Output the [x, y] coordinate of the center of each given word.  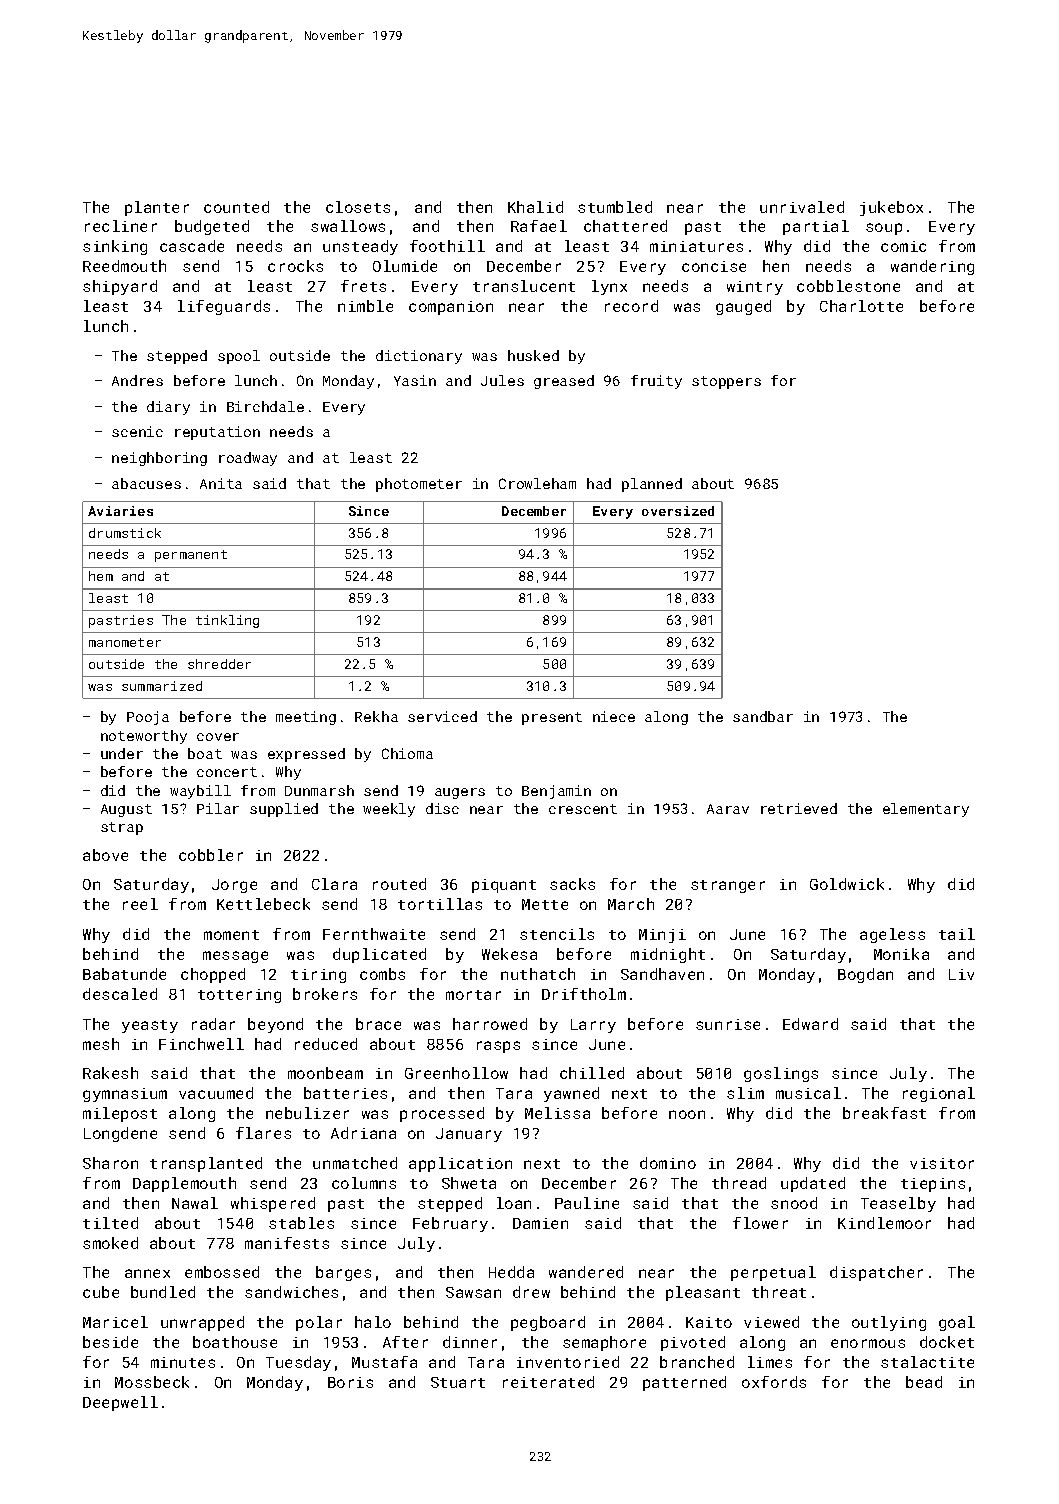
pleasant [703, 1293]
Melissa [557, 1113]
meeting [306, 718]
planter [157, 208]
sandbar [763, 716]
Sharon [110, 1163]
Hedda [511, 1272]
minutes [183, 1362]
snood [794, 1203]
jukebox [891, 208]
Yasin [415, 380]
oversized [678, 511]
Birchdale [265, 406]
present [552, 718]
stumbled [615, 207]
